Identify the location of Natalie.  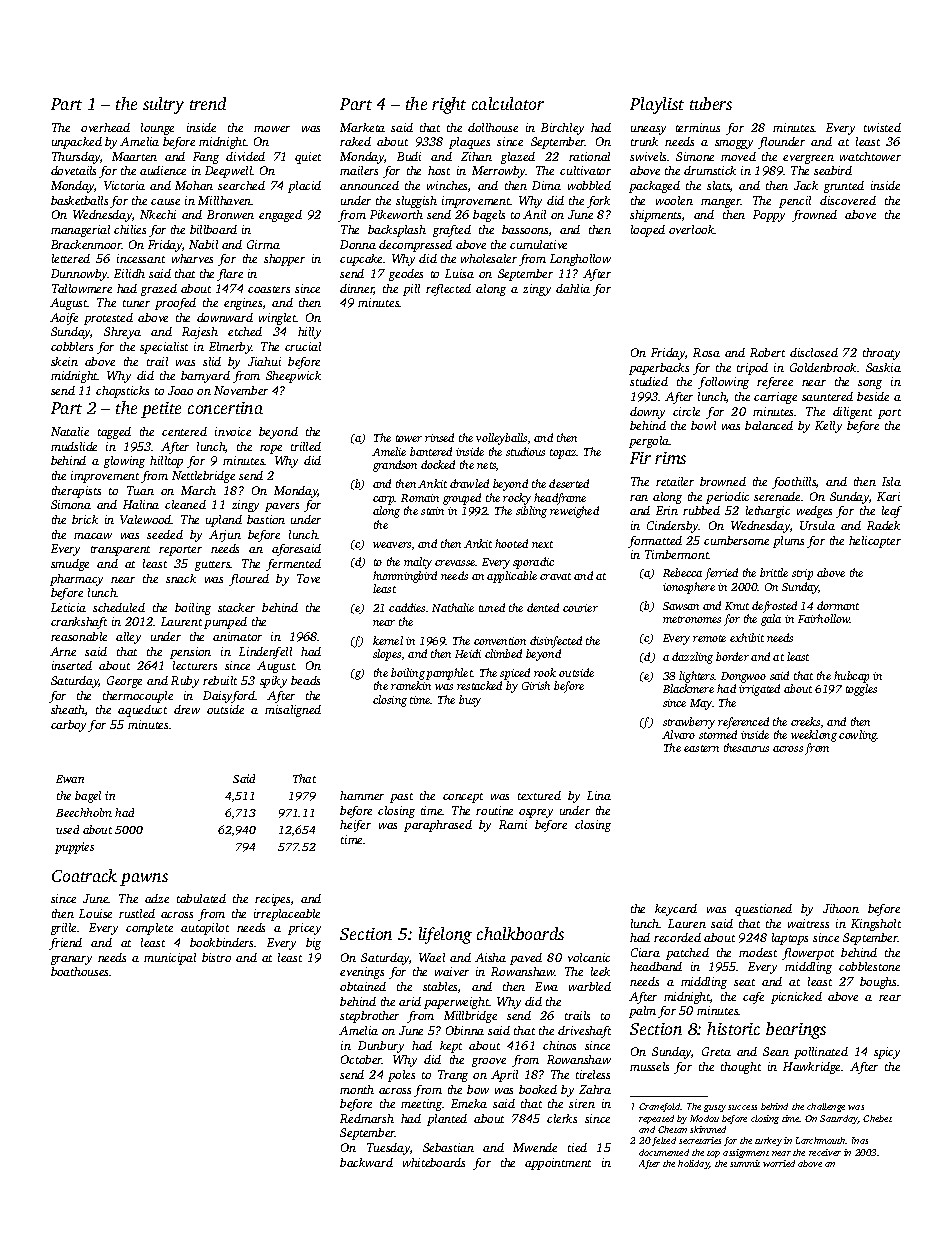
(70, 431).
